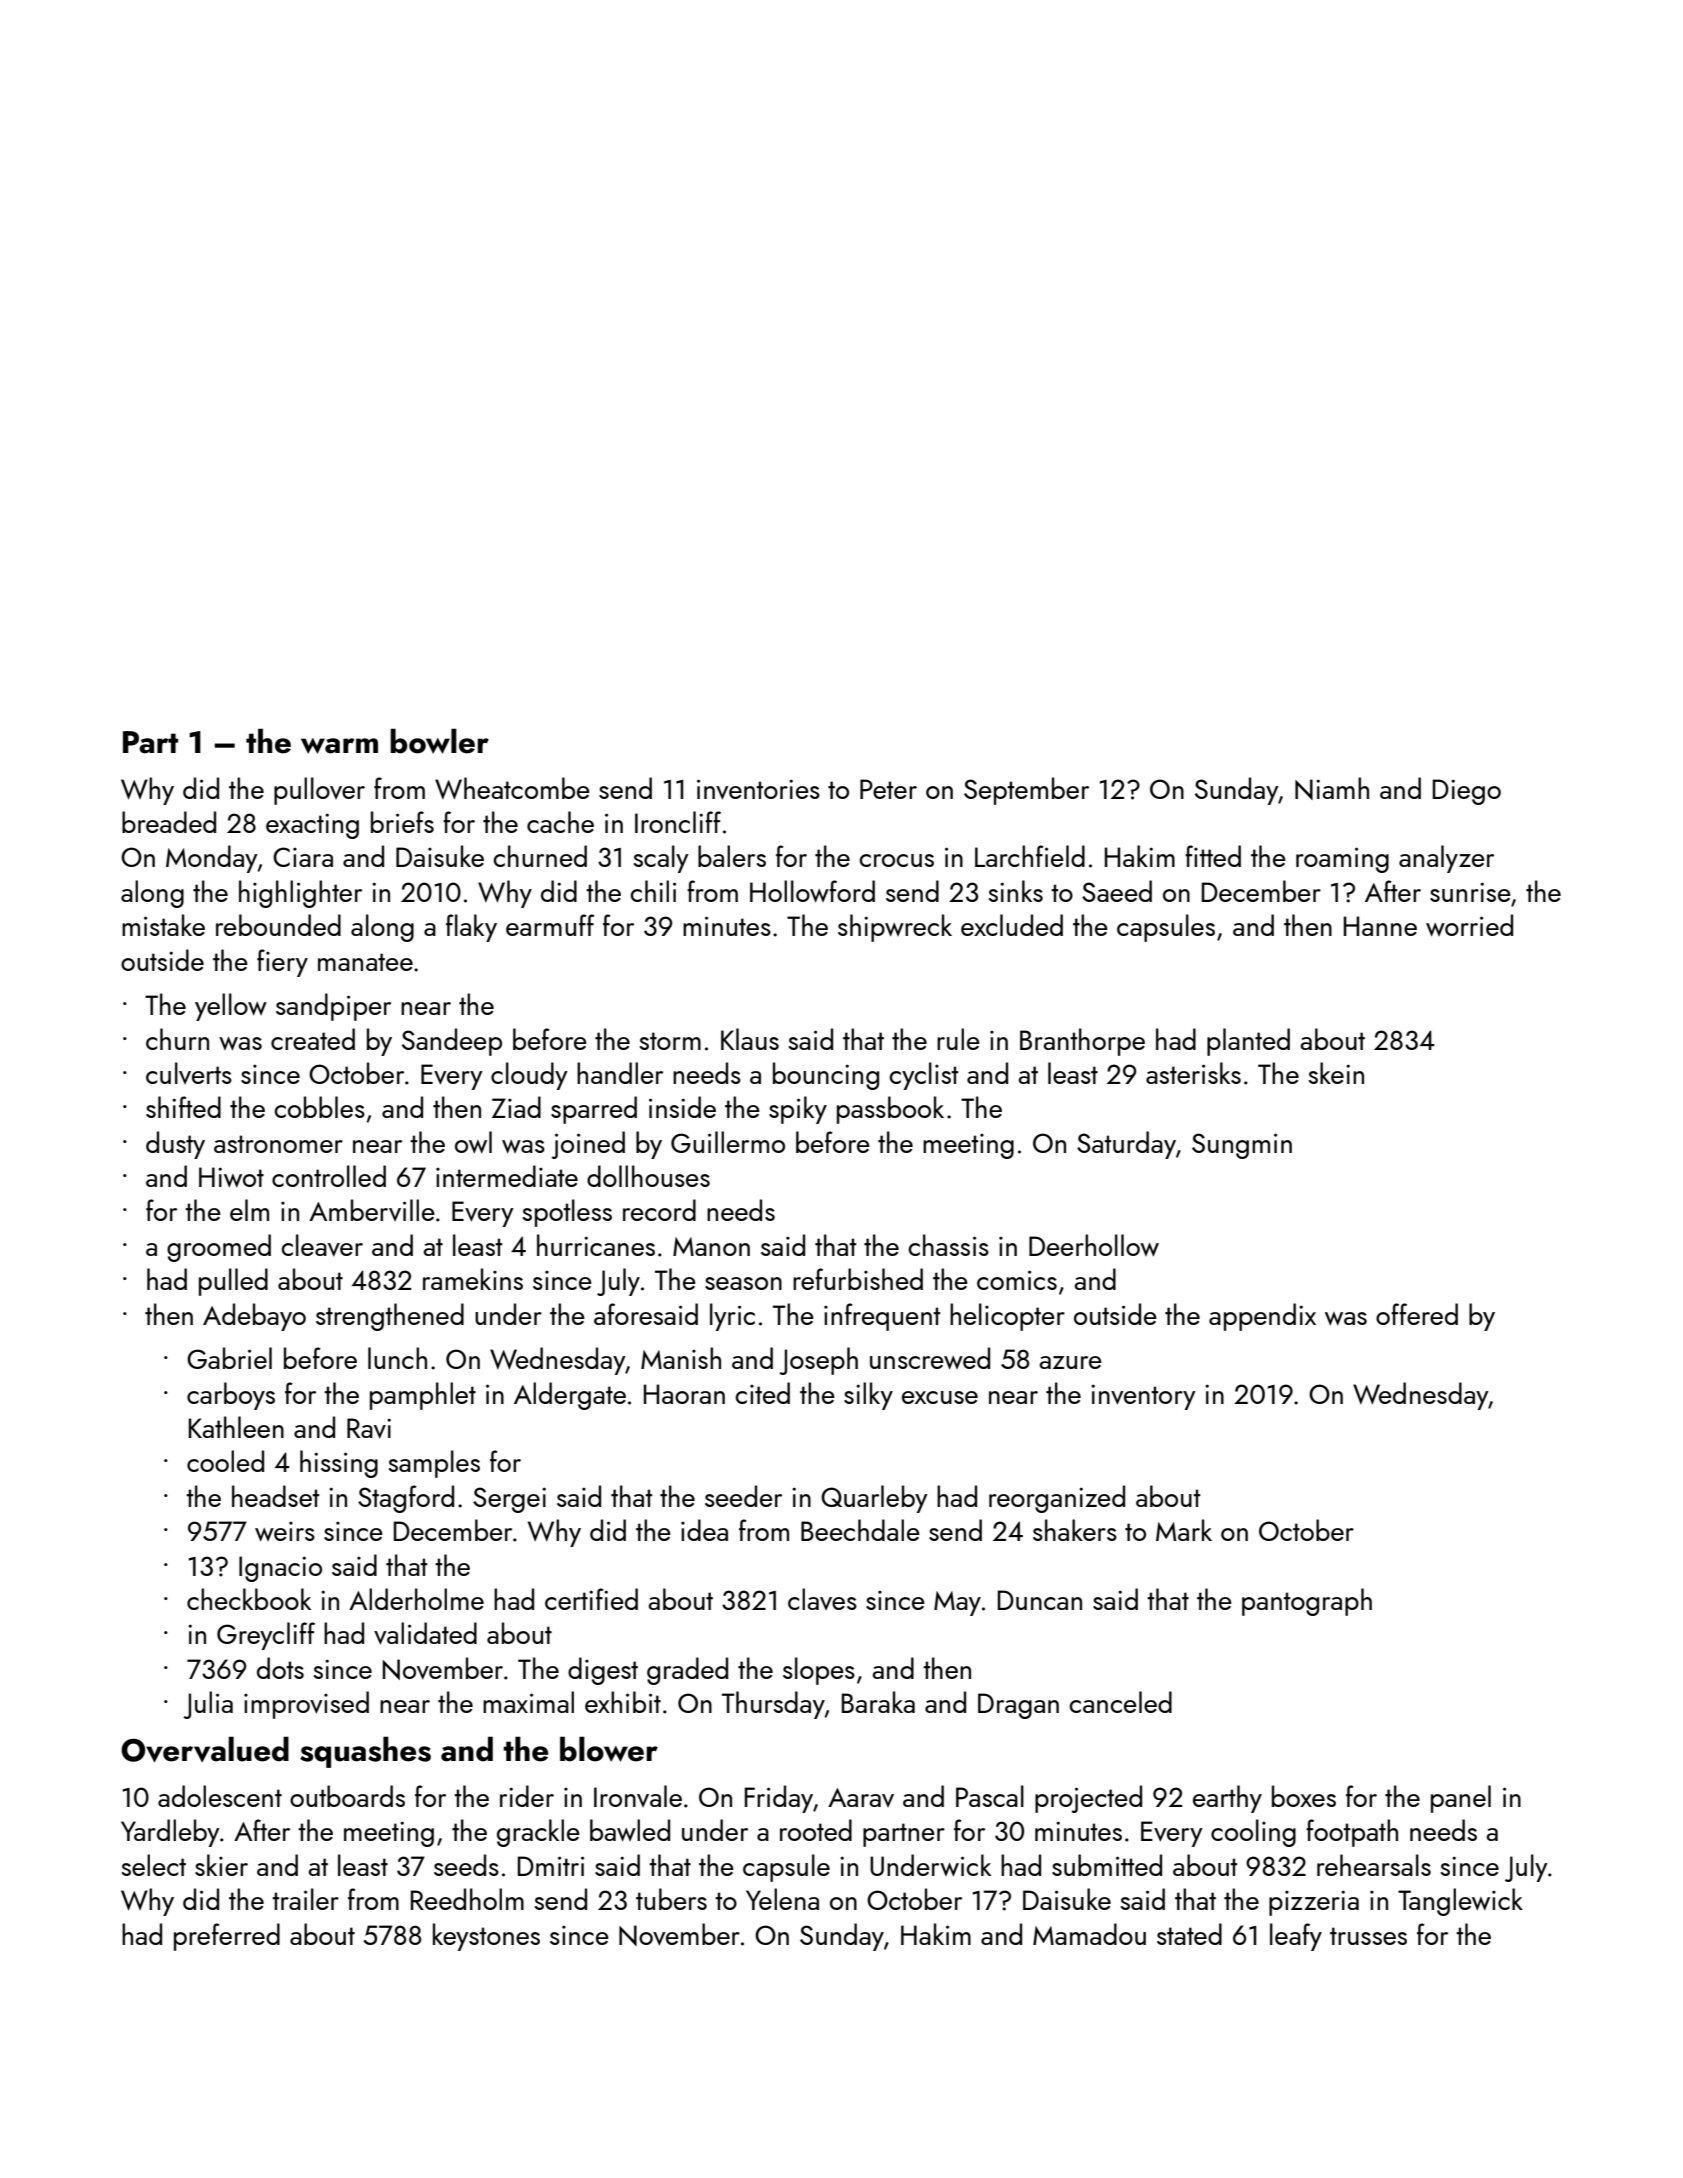 The height and width of the document is (2178, 1683). Describe the element at coordinates (1332, 788) in the document. I see `Niamh` at that location.
